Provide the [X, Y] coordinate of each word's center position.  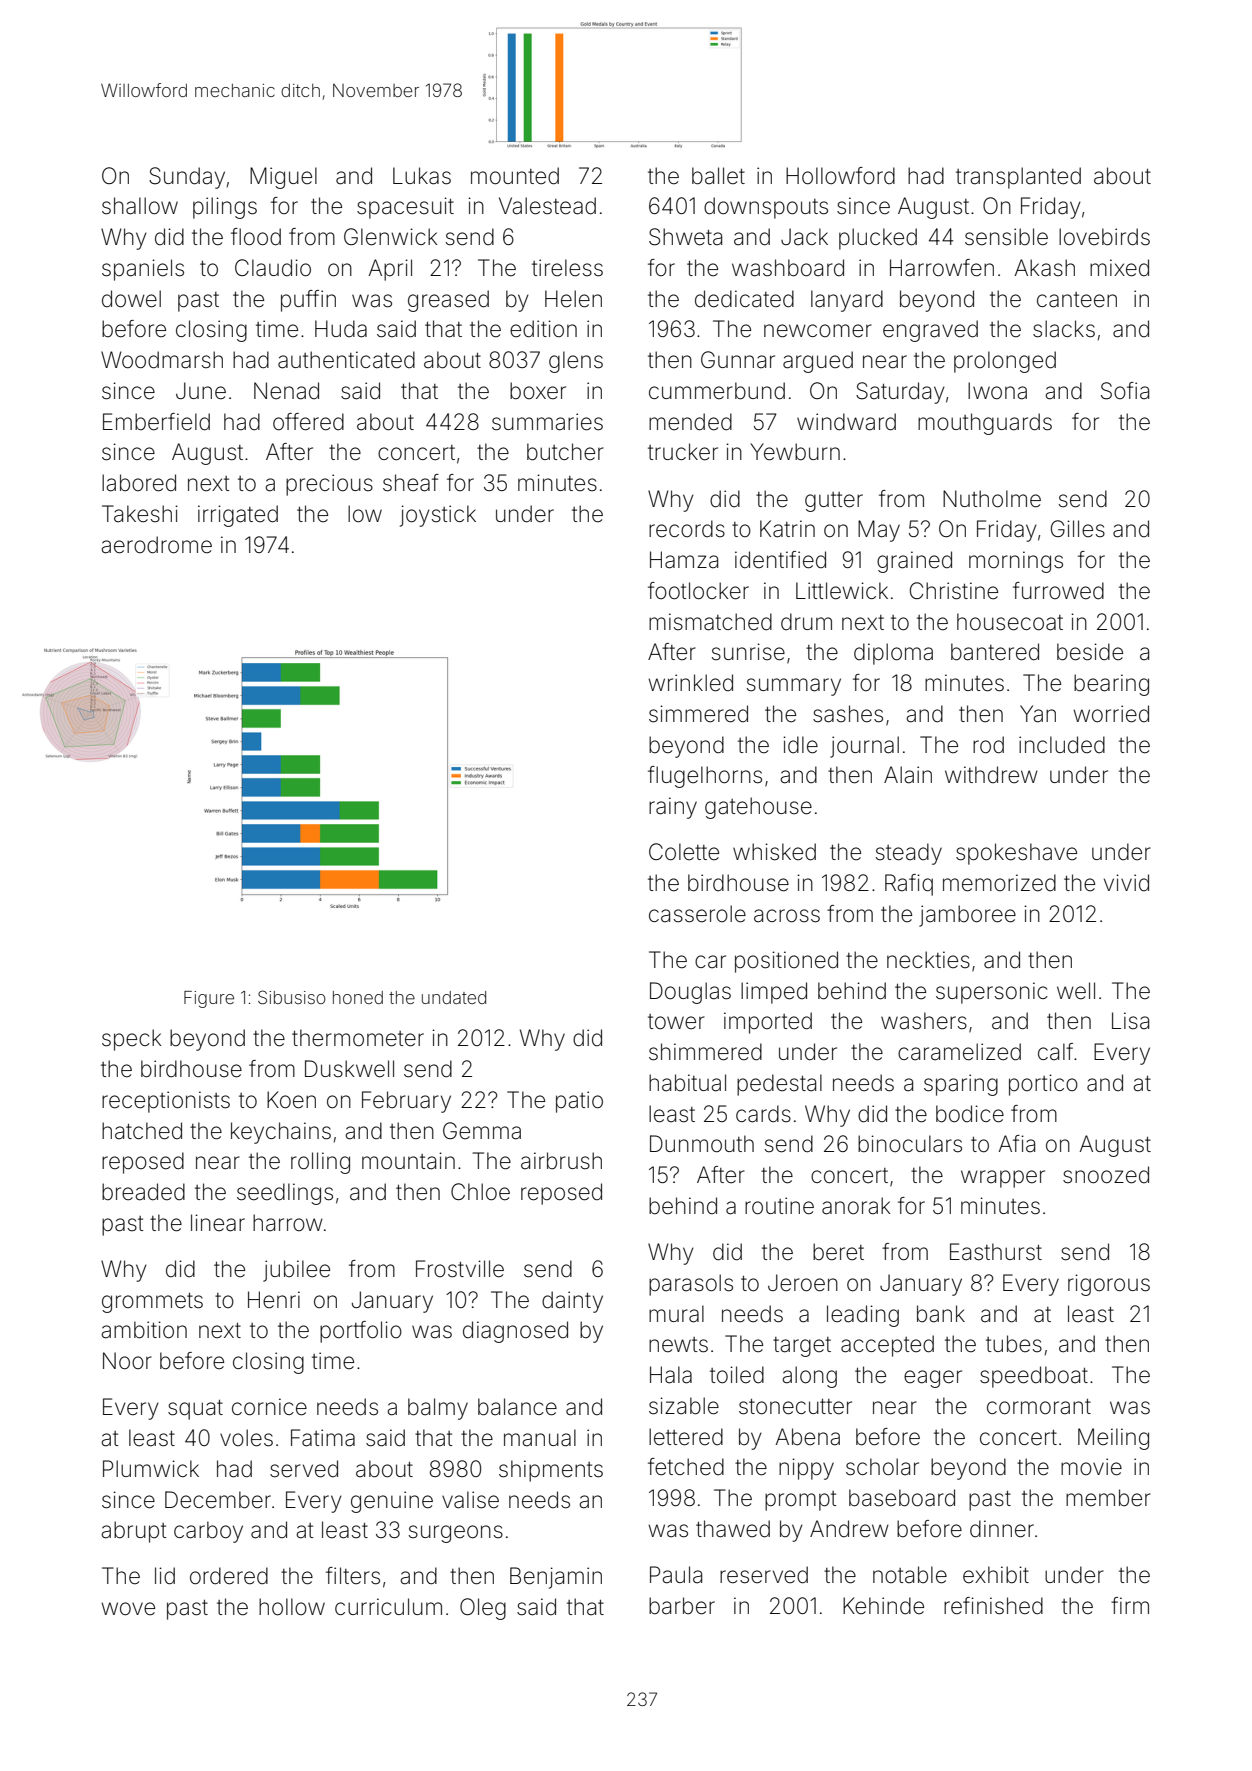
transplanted [1018, 178]
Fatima [323, 1438]
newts [678, 1345]
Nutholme [992, 499]
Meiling [1113, 1439]
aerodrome [156, 545]
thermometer [358, 1038]
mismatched [710, 622]
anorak [856, 1206]
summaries [547, 422]
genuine [392, 1502]
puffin [308, 301]
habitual [687, 1083]
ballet [718, 176]
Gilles [1078, 529]
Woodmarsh [162, 360]
